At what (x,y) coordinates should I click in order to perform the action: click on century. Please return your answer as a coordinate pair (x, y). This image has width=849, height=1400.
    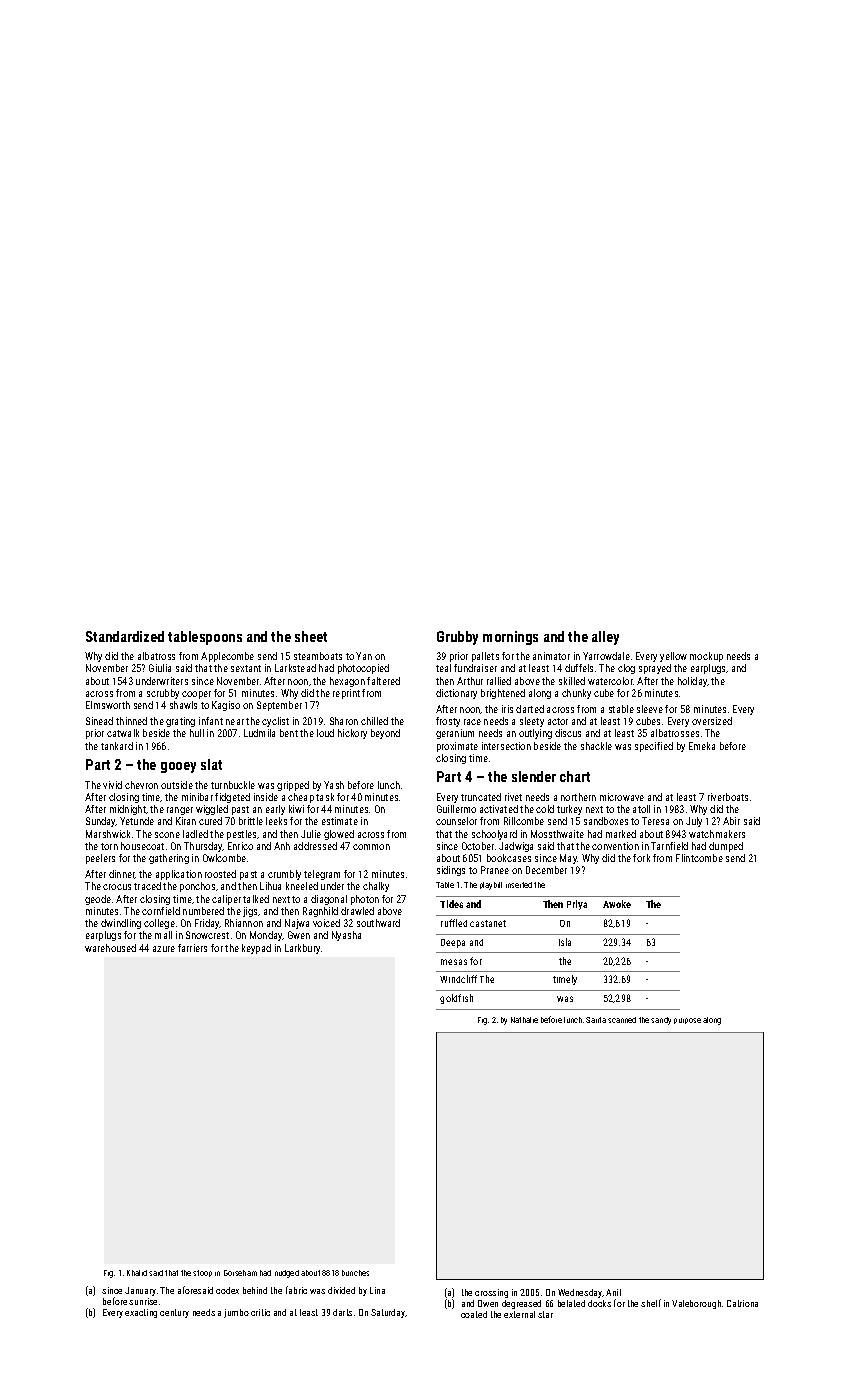
    Looking at the image, I should click on (174, 1313).
